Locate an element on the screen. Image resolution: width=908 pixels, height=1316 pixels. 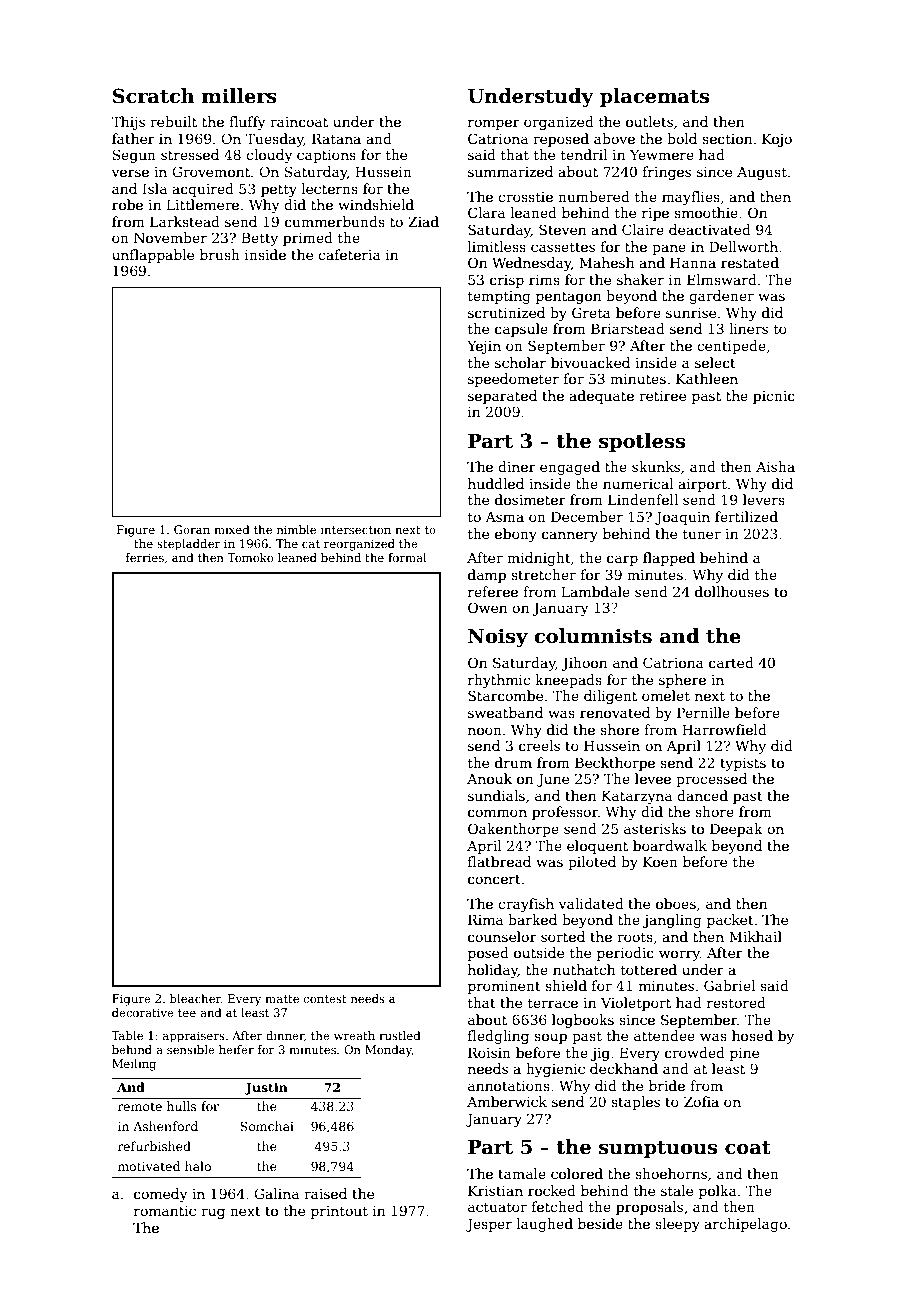
outlets is located at coordinates (649, 121).
